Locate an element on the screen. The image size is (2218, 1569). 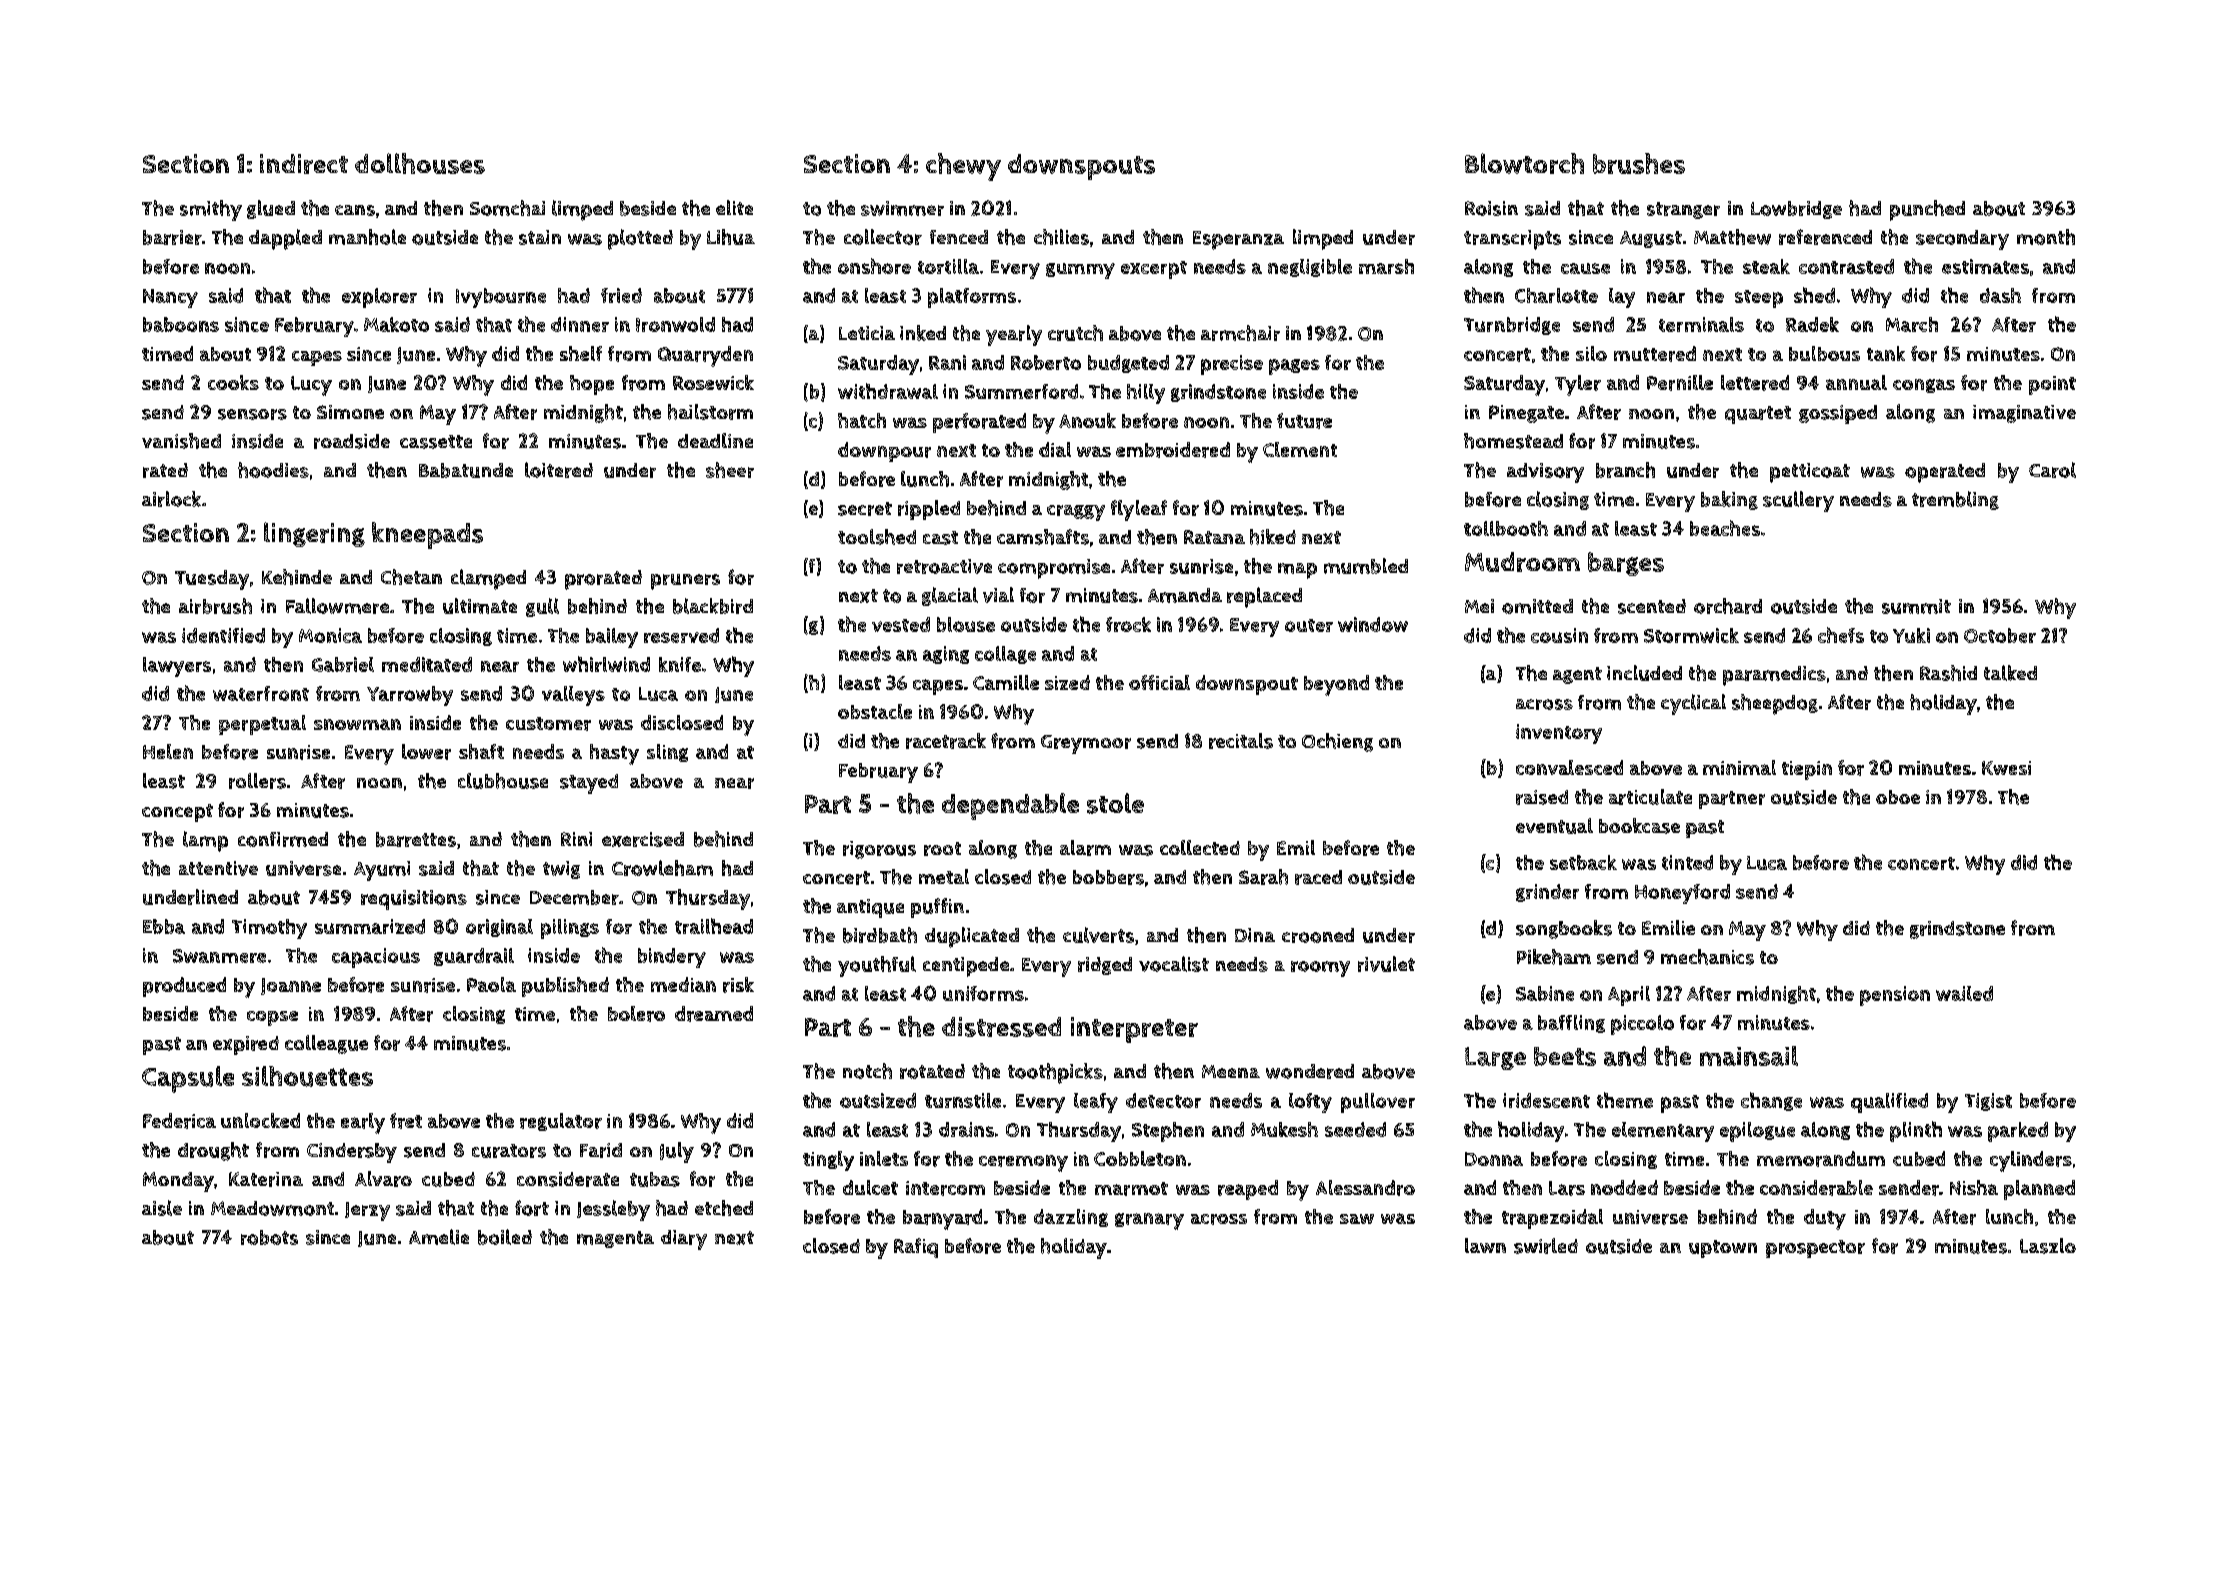
chewy is located at coordinates (963, 167).
